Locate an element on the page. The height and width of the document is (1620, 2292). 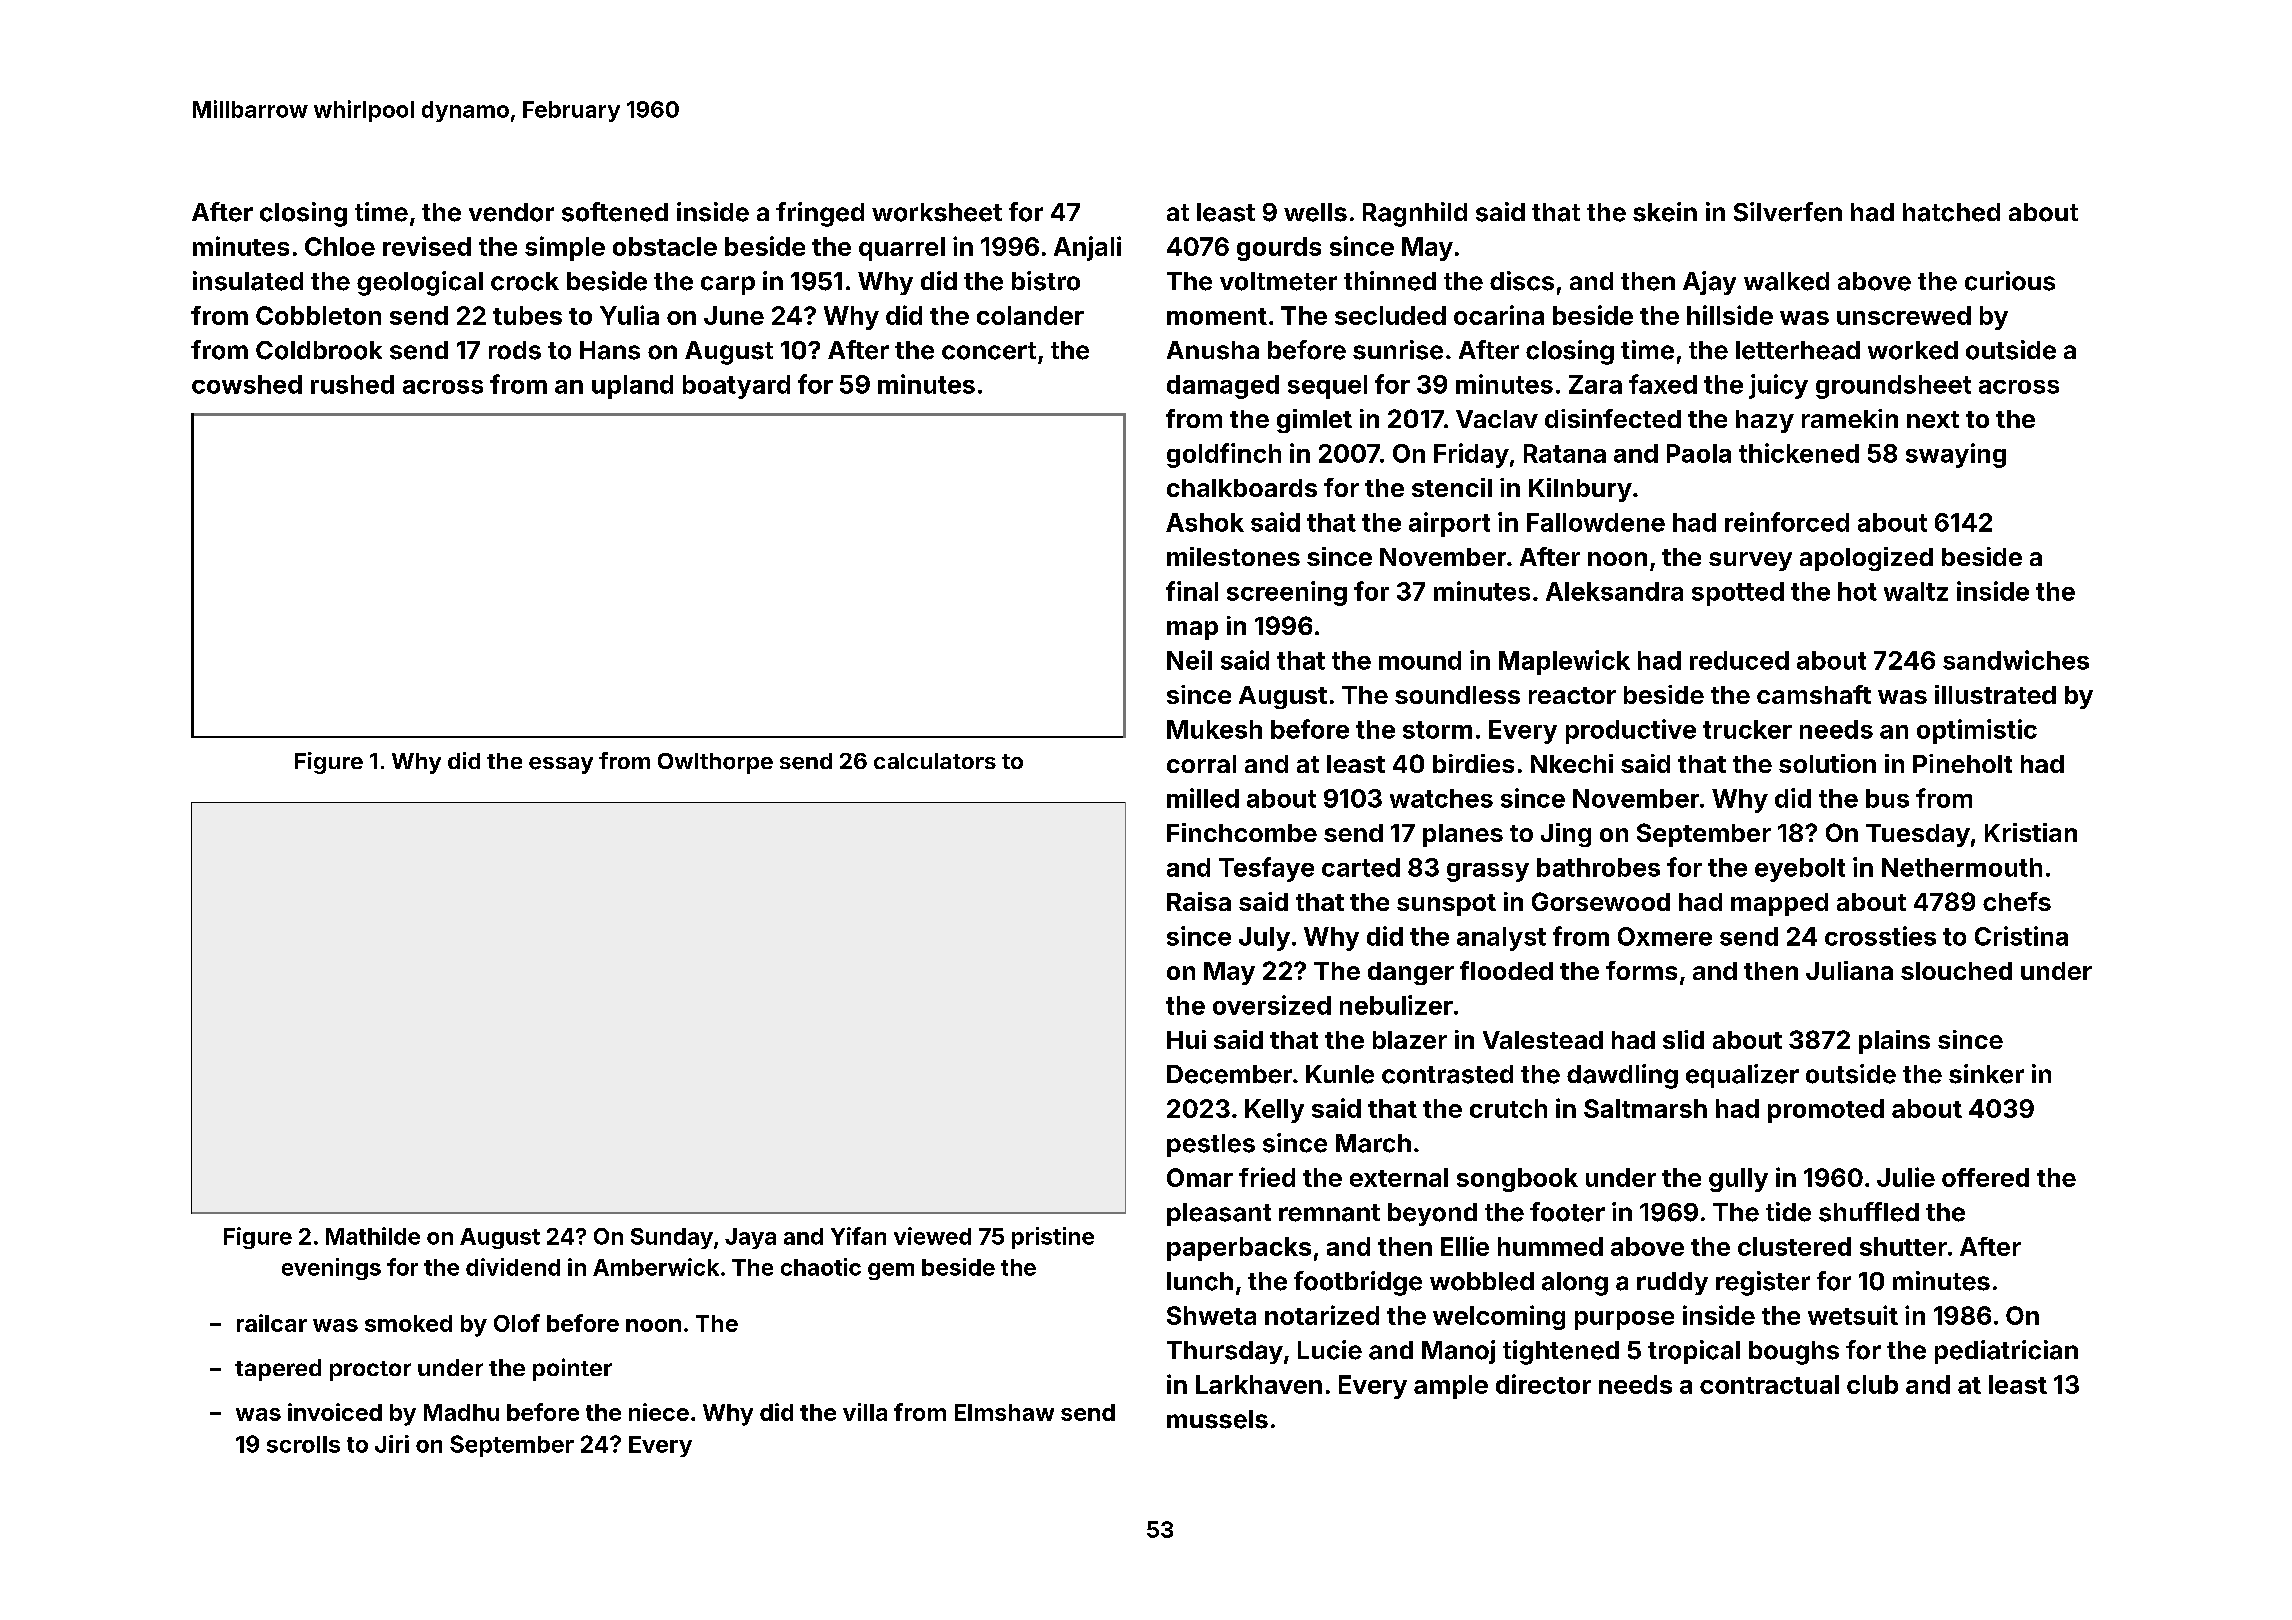
December is located at coordinates (1229, 1074).
